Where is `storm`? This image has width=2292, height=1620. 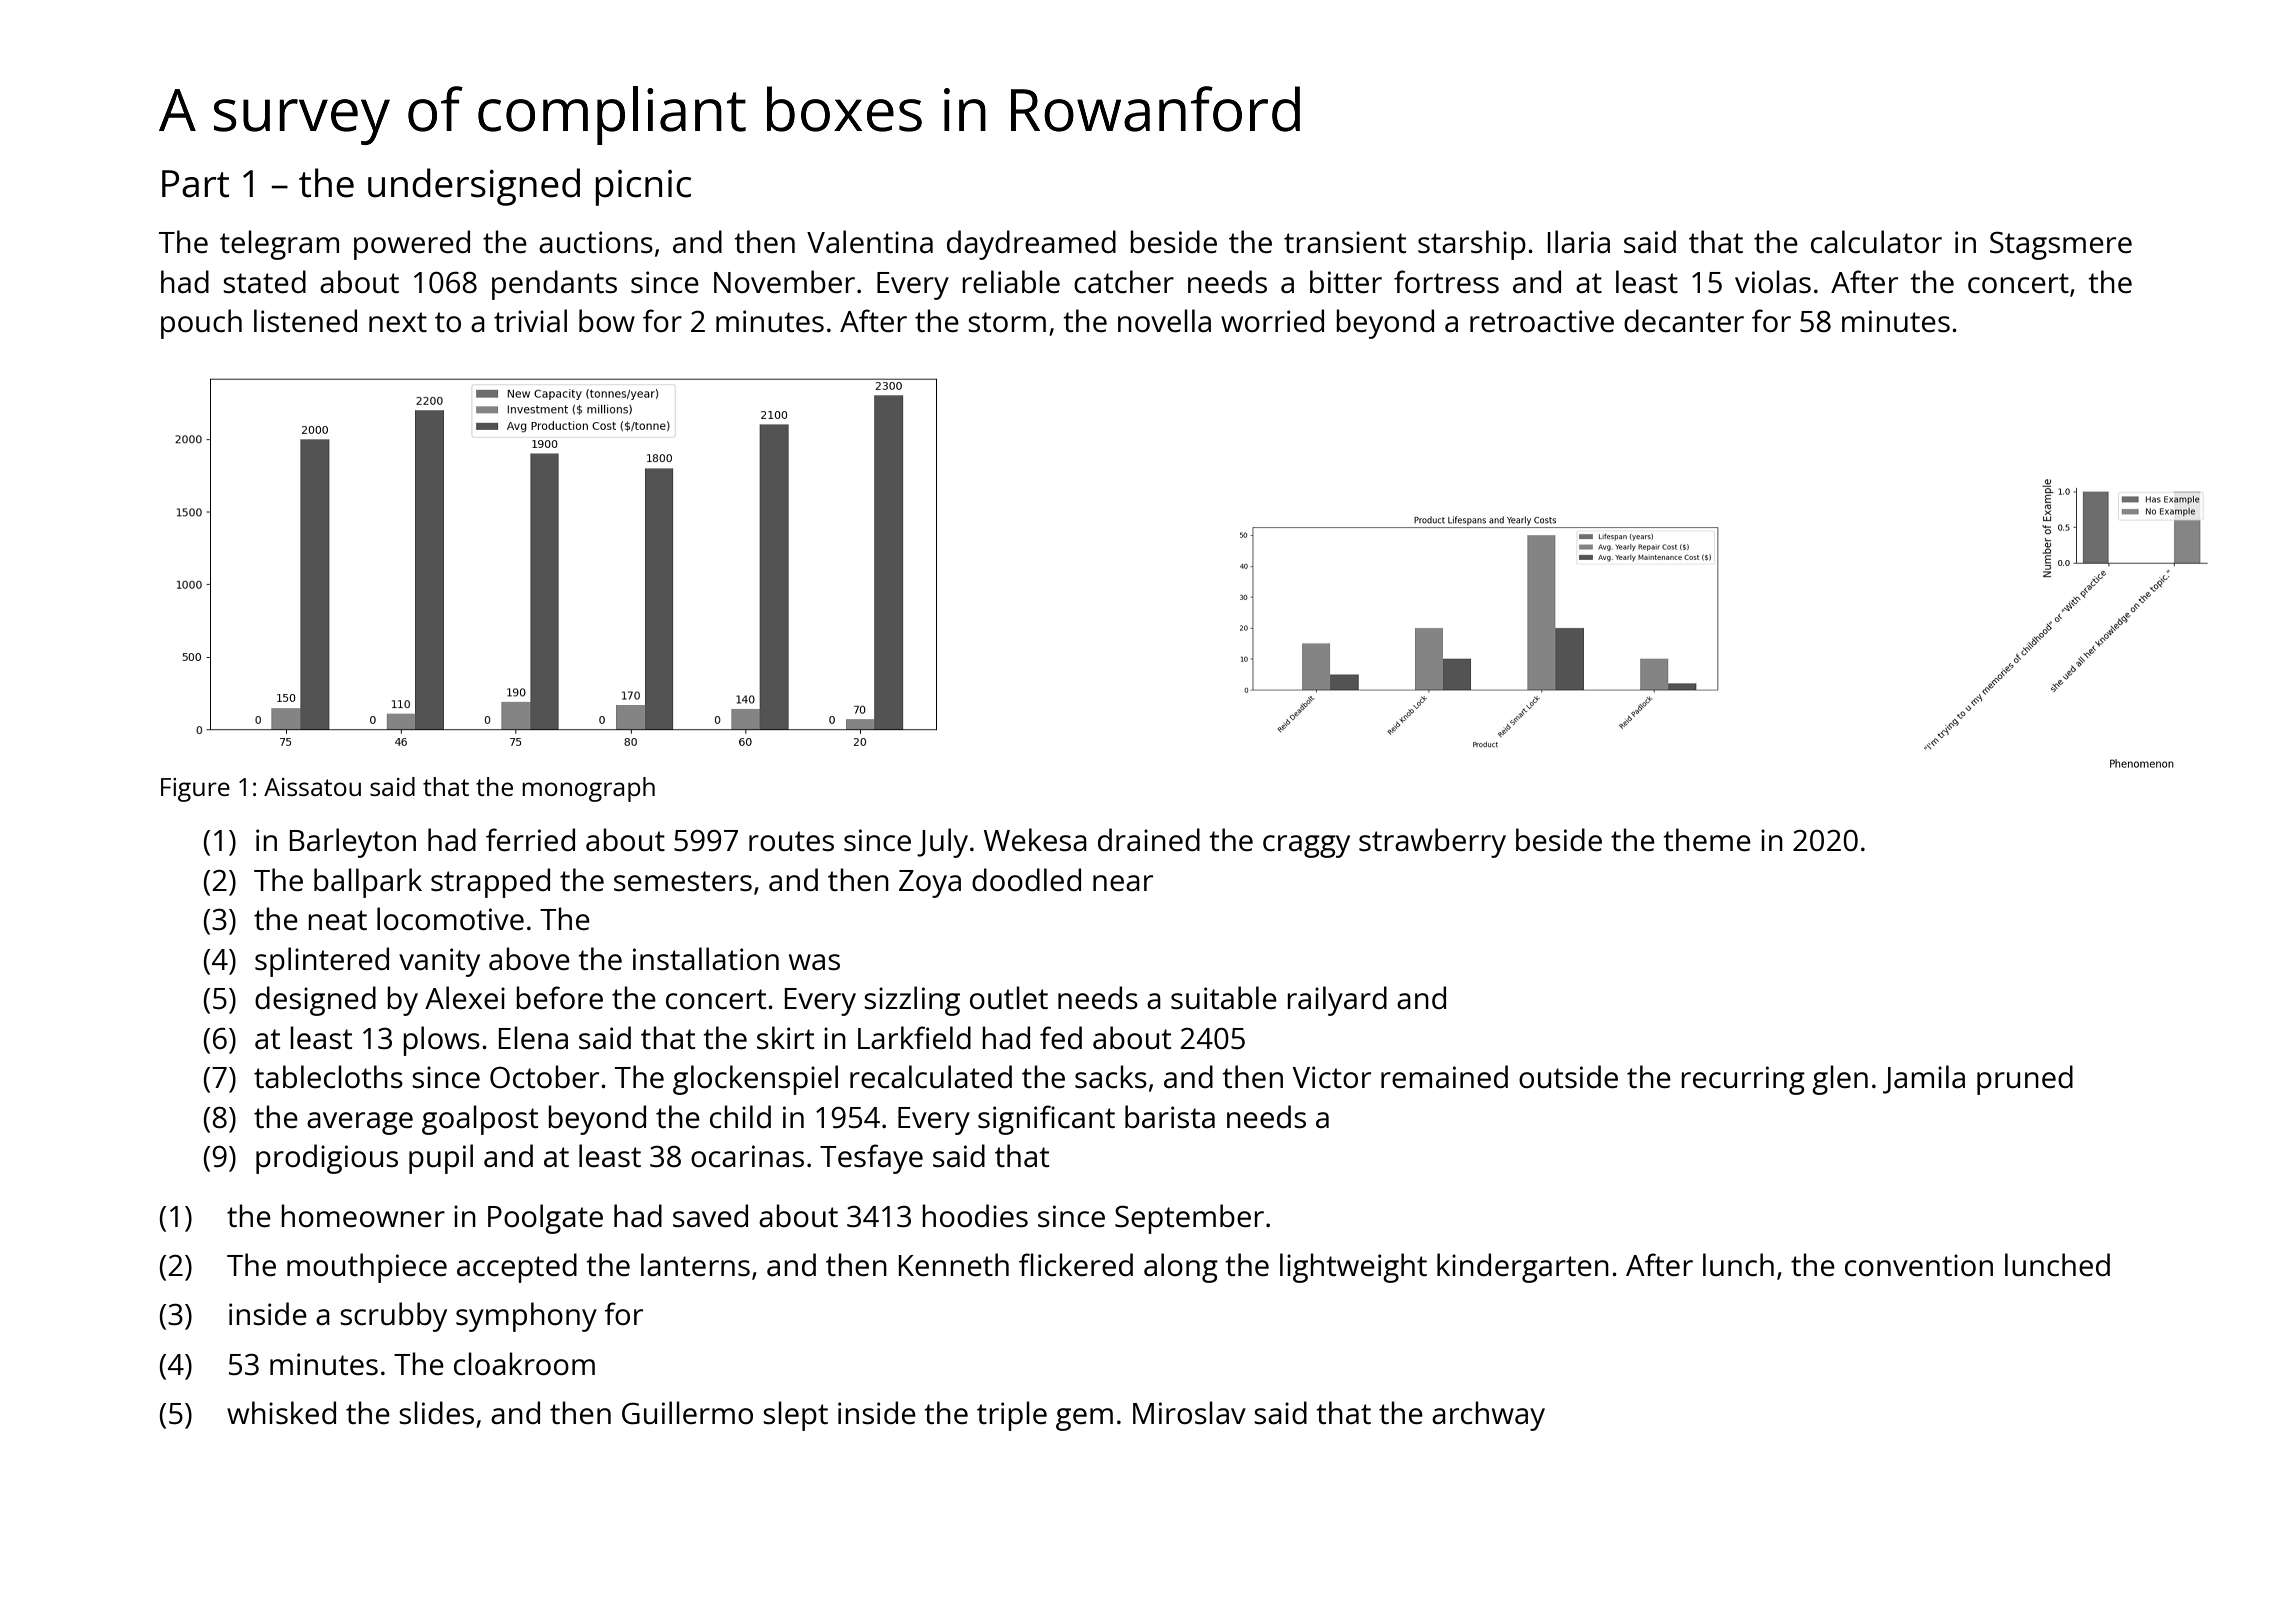
storm is located at coordinates (1007, 322).
